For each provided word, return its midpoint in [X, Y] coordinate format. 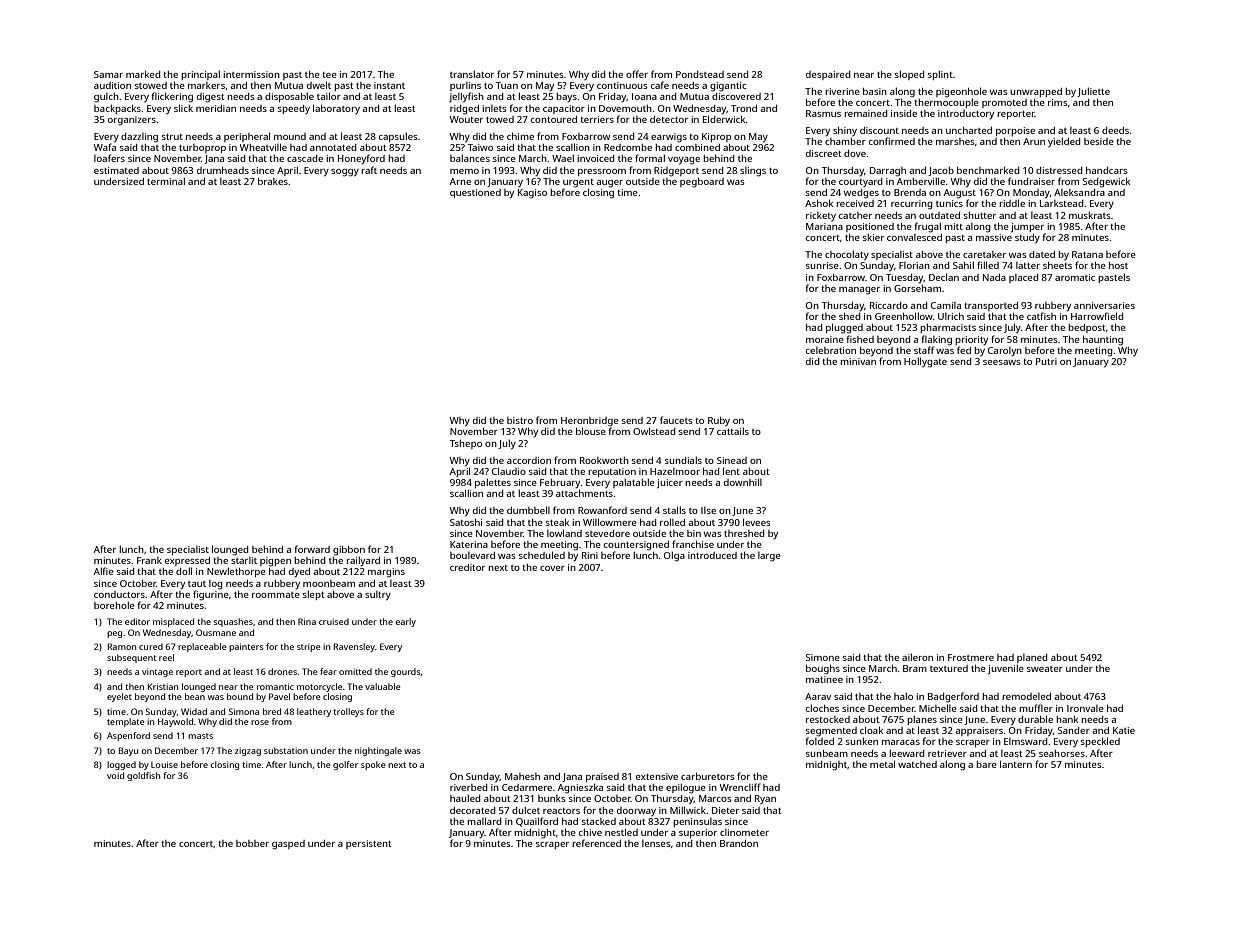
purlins [465, 86]
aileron [917, 657]
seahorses [1062, 753]
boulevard [472, 555]
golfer [345, 765]
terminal [166, 181]
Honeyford [361, 159]
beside [1099, 141]
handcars [1107, 170]
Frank [149, 560]
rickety [821, 216]
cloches [822, 708]
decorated [472, 810]
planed [1032, 658]
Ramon [122, 646]
